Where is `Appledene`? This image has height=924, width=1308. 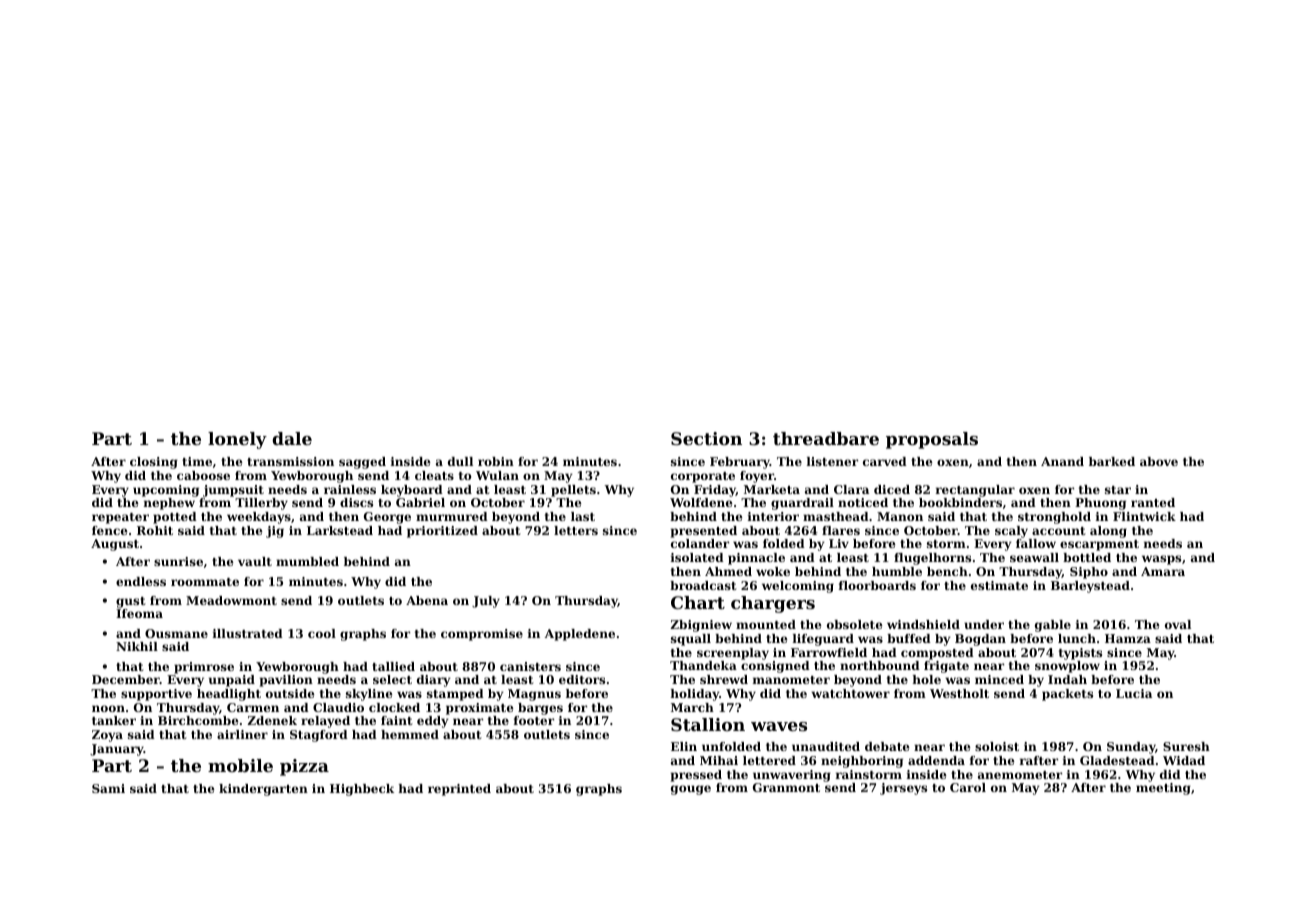 Appledene is located at coordinates (580, 635).
